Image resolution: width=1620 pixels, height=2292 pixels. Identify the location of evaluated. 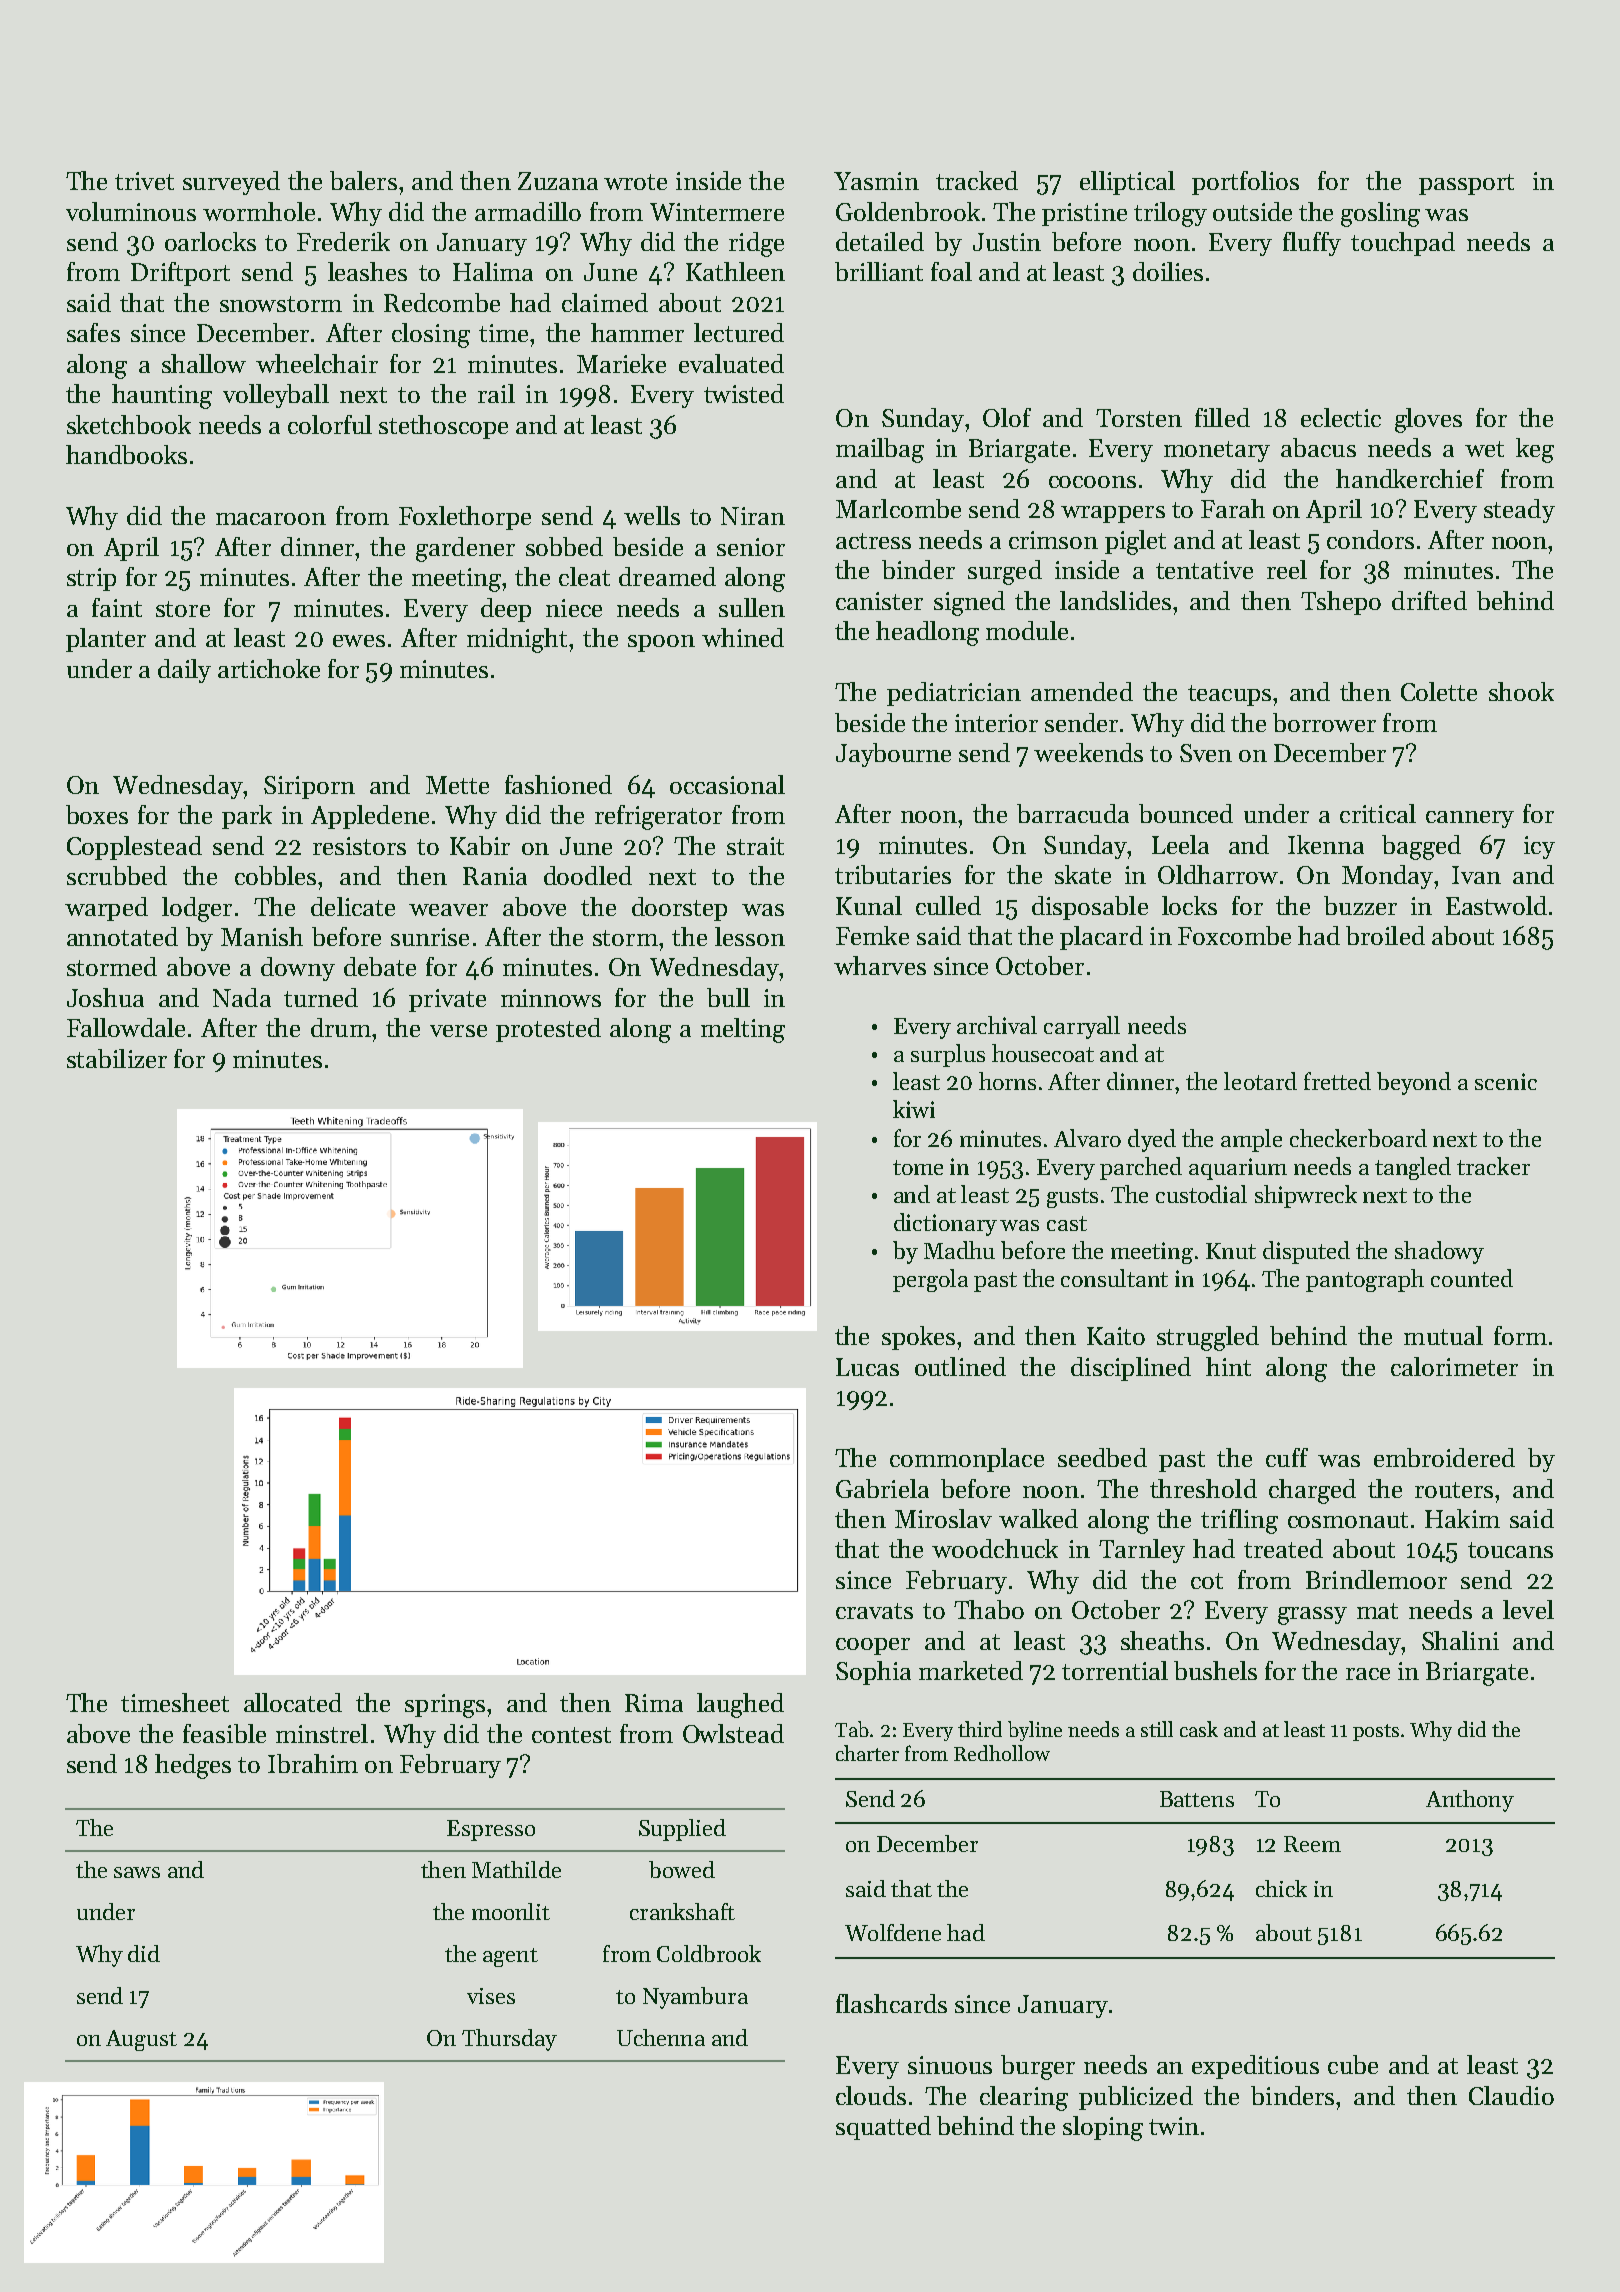
(731, 363).
